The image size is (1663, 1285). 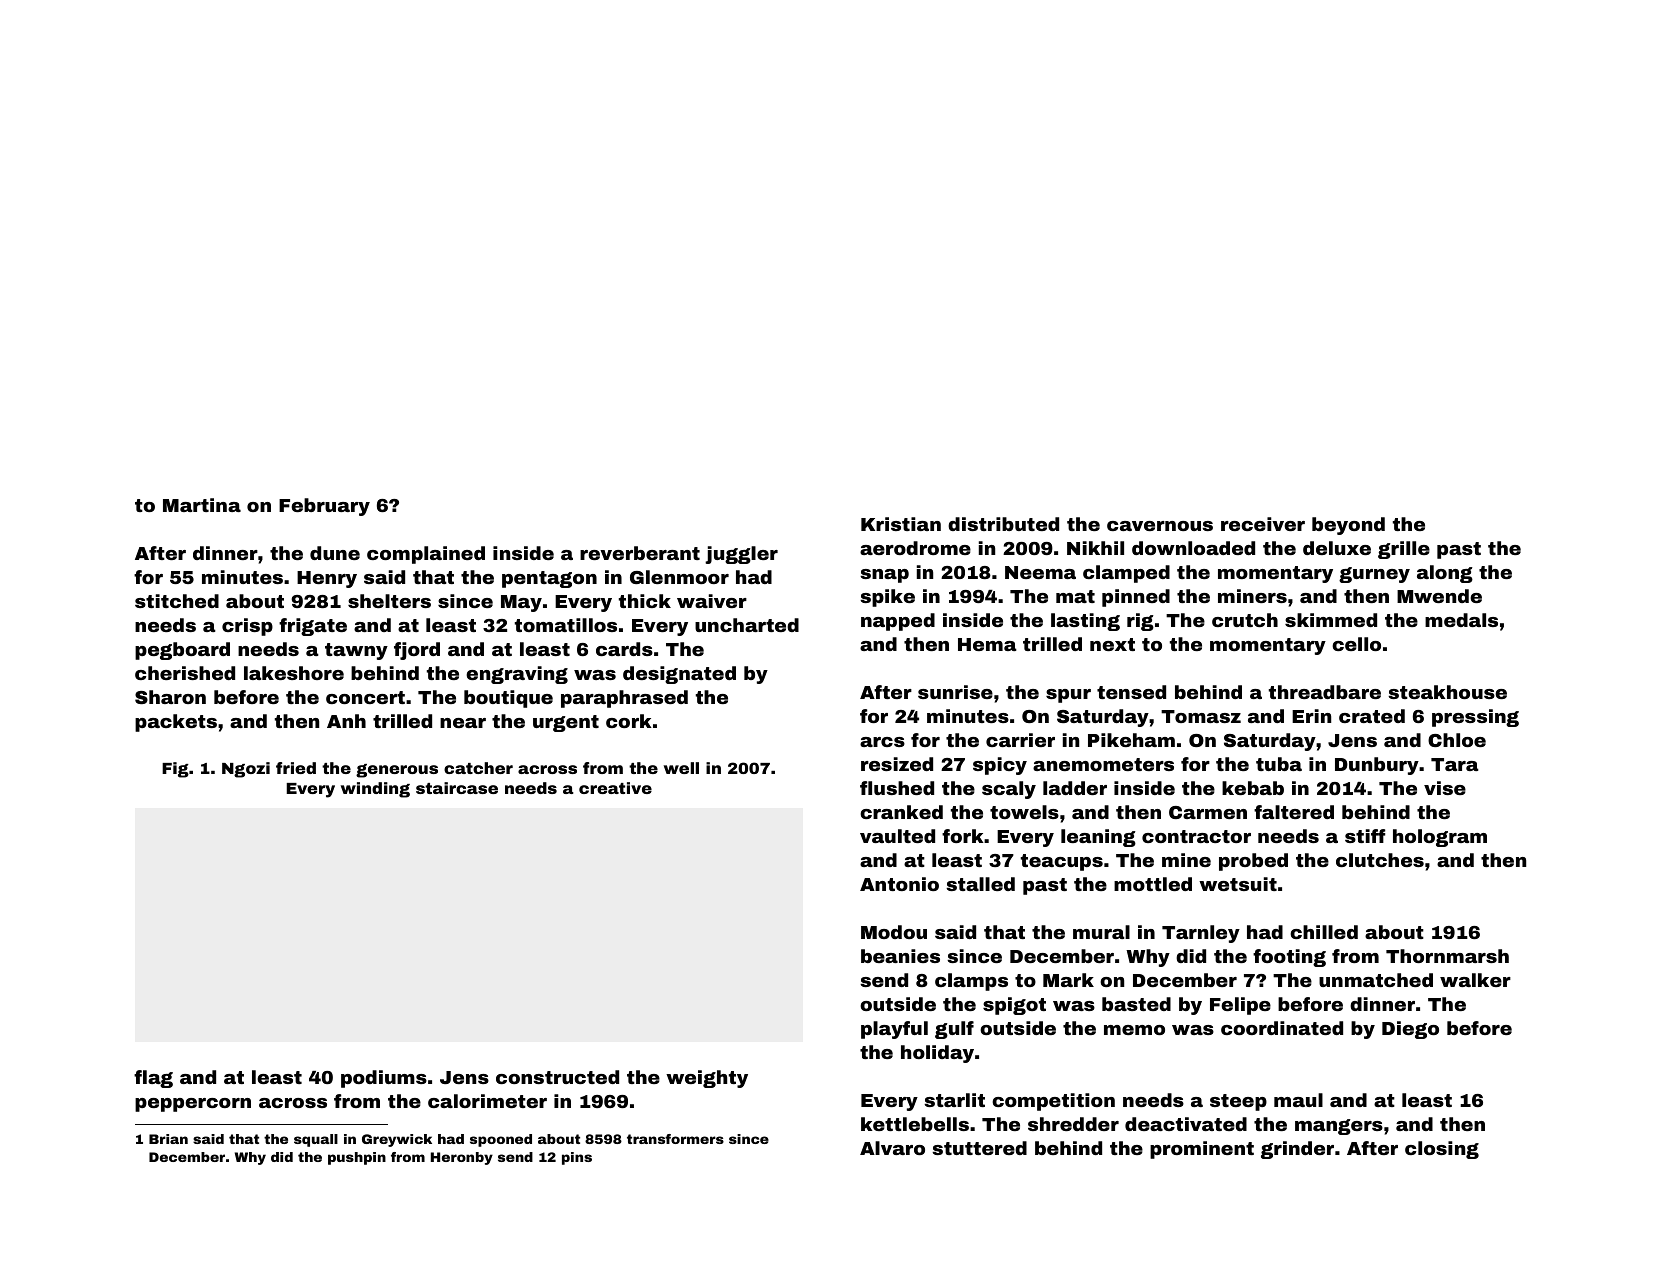 I want to click on hologram, so click(x=1440, y=838).
